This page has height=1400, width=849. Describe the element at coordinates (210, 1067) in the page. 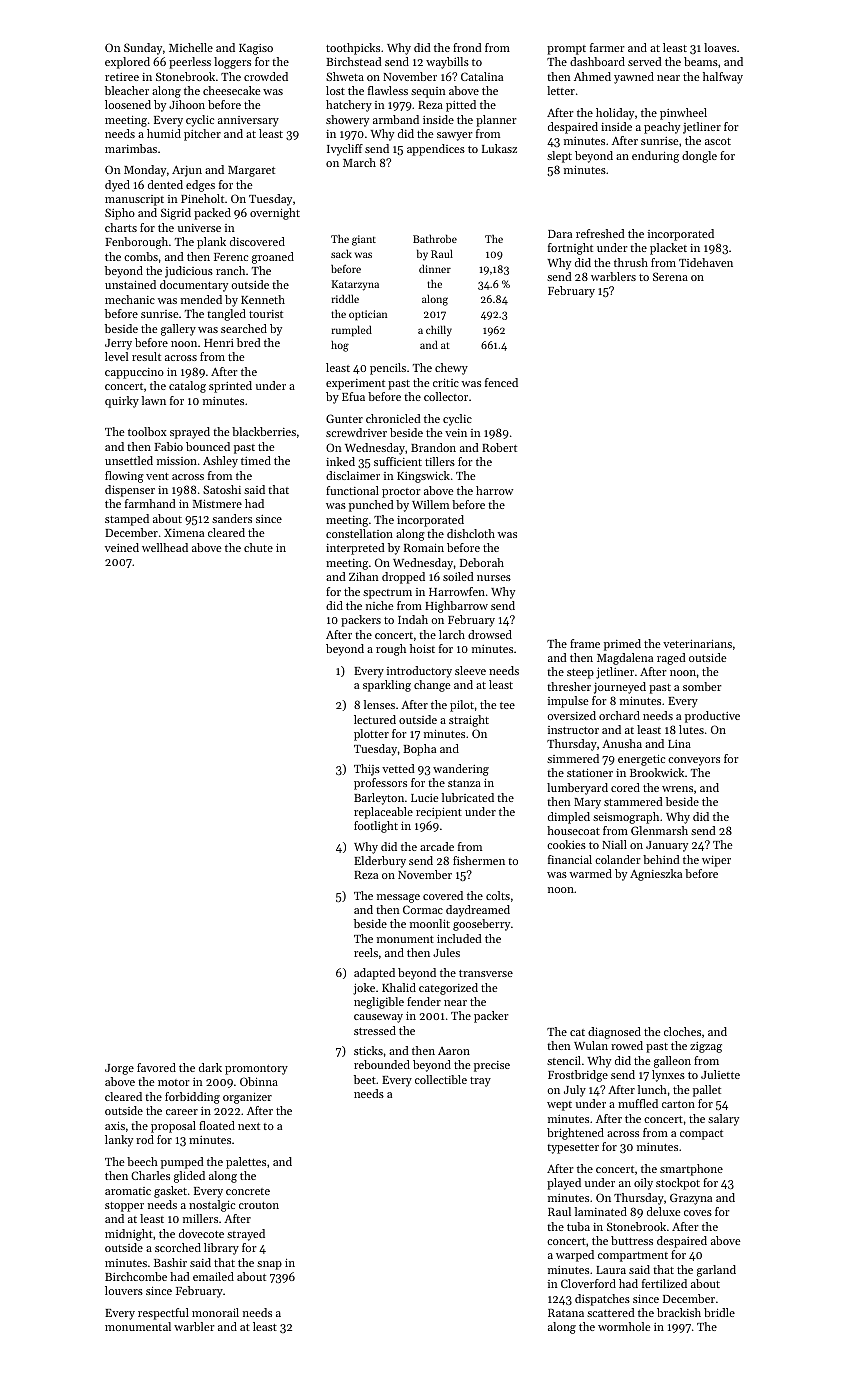

I see `dark` at that location.
